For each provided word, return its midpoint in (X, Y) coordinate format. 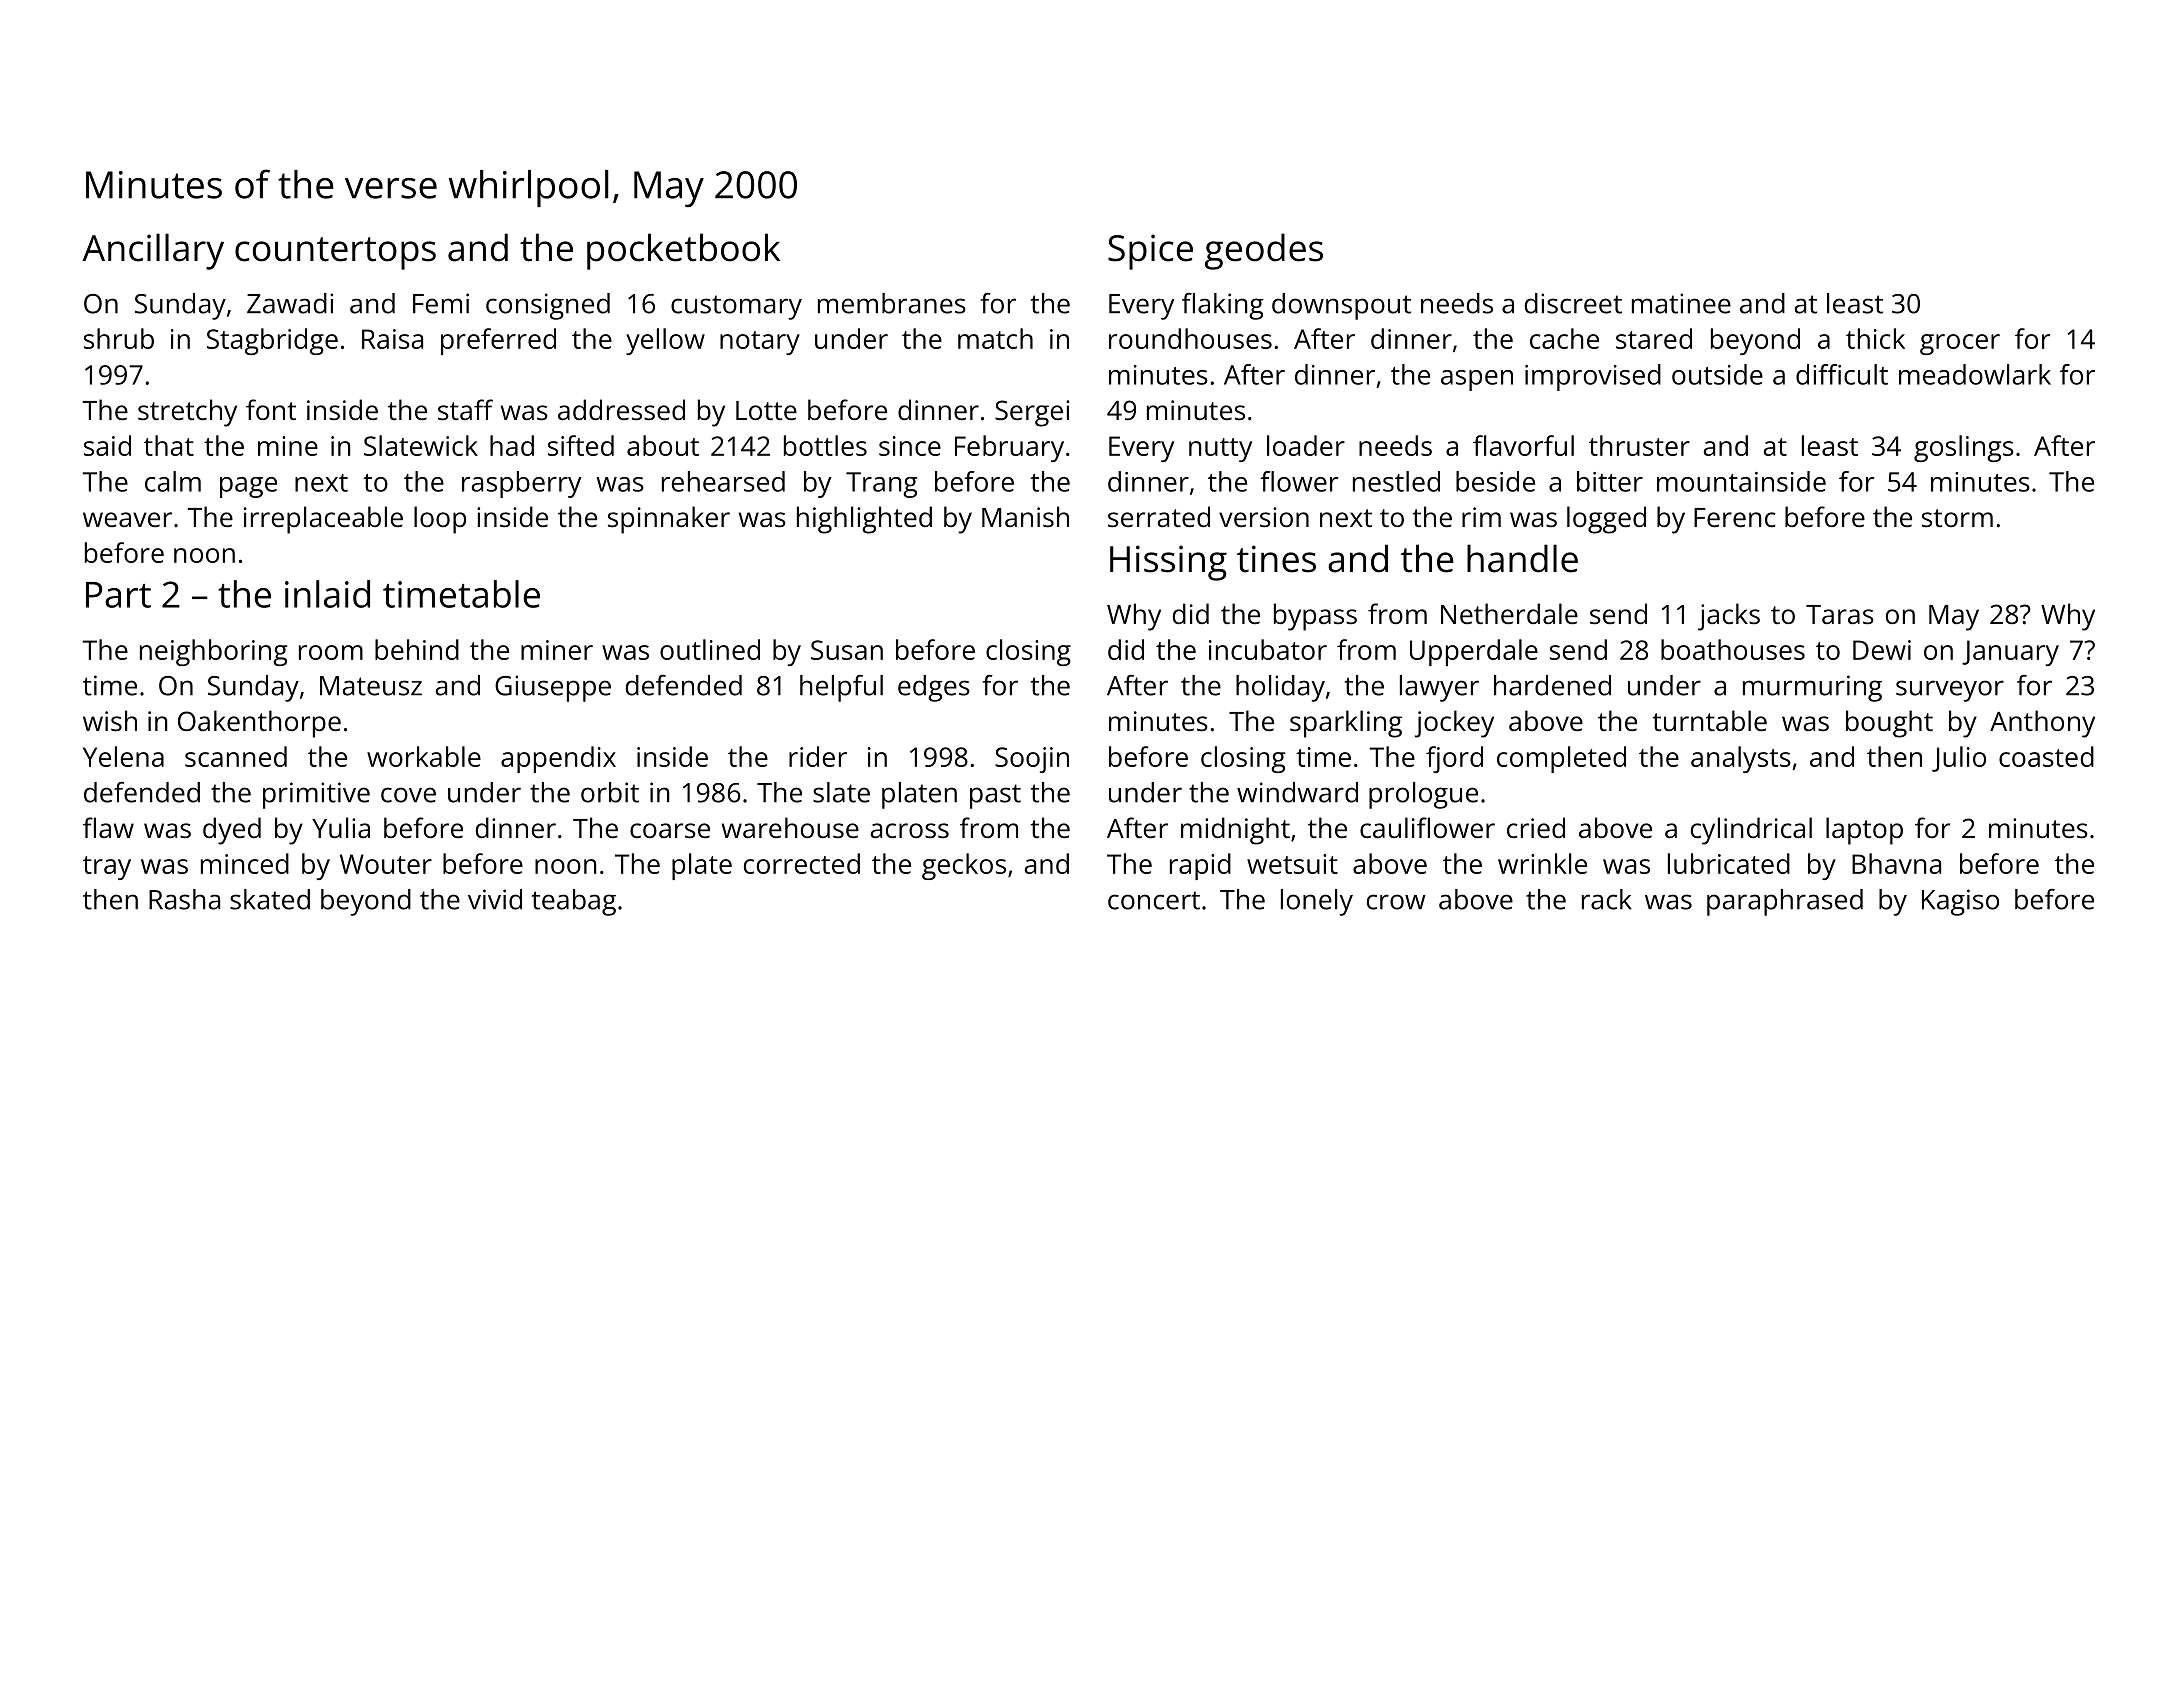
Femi (441, 303)
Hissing (1168, 563)
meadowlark (1975, 374)
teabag (574, 902)
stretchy (187, 413)
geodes (1264, 251)
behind (417, 649)
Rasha (184, 899)
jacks (1729, 617)
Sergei (1032, 413)
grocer (1960, 344)
